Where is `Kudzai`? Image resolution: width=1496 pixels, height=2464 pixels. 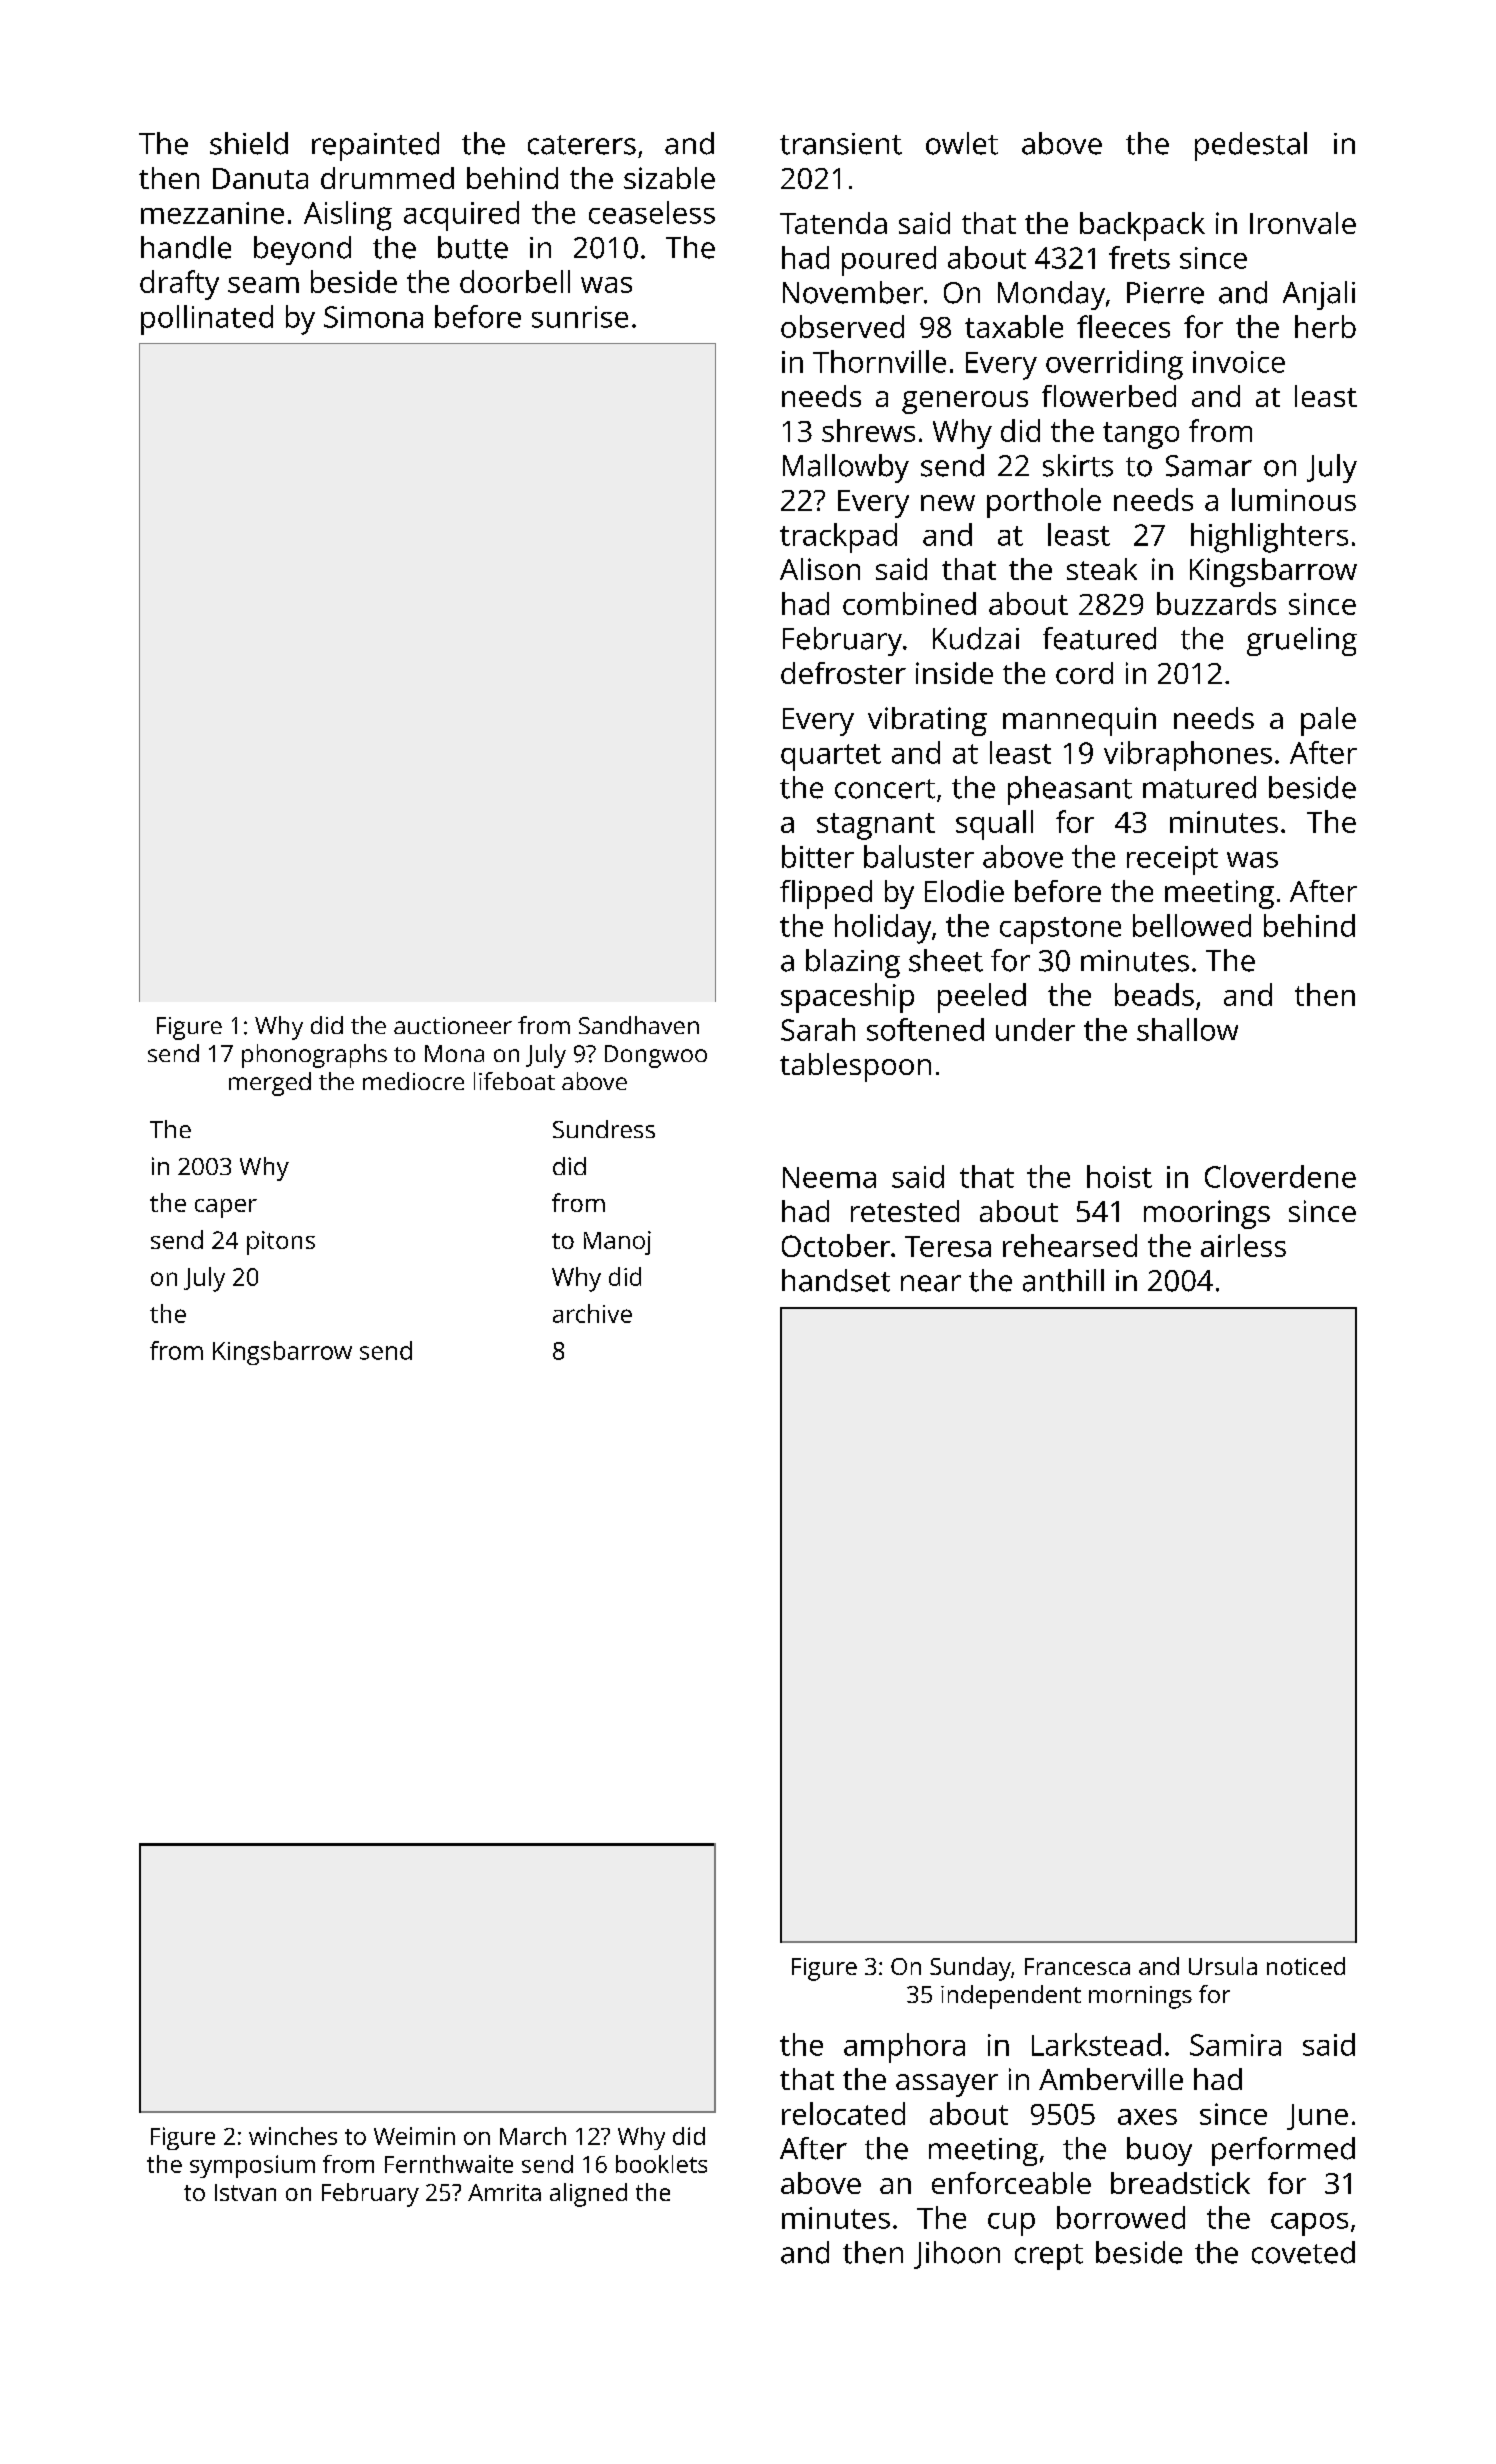
Kudzai is located at coordinates (976, 638).
